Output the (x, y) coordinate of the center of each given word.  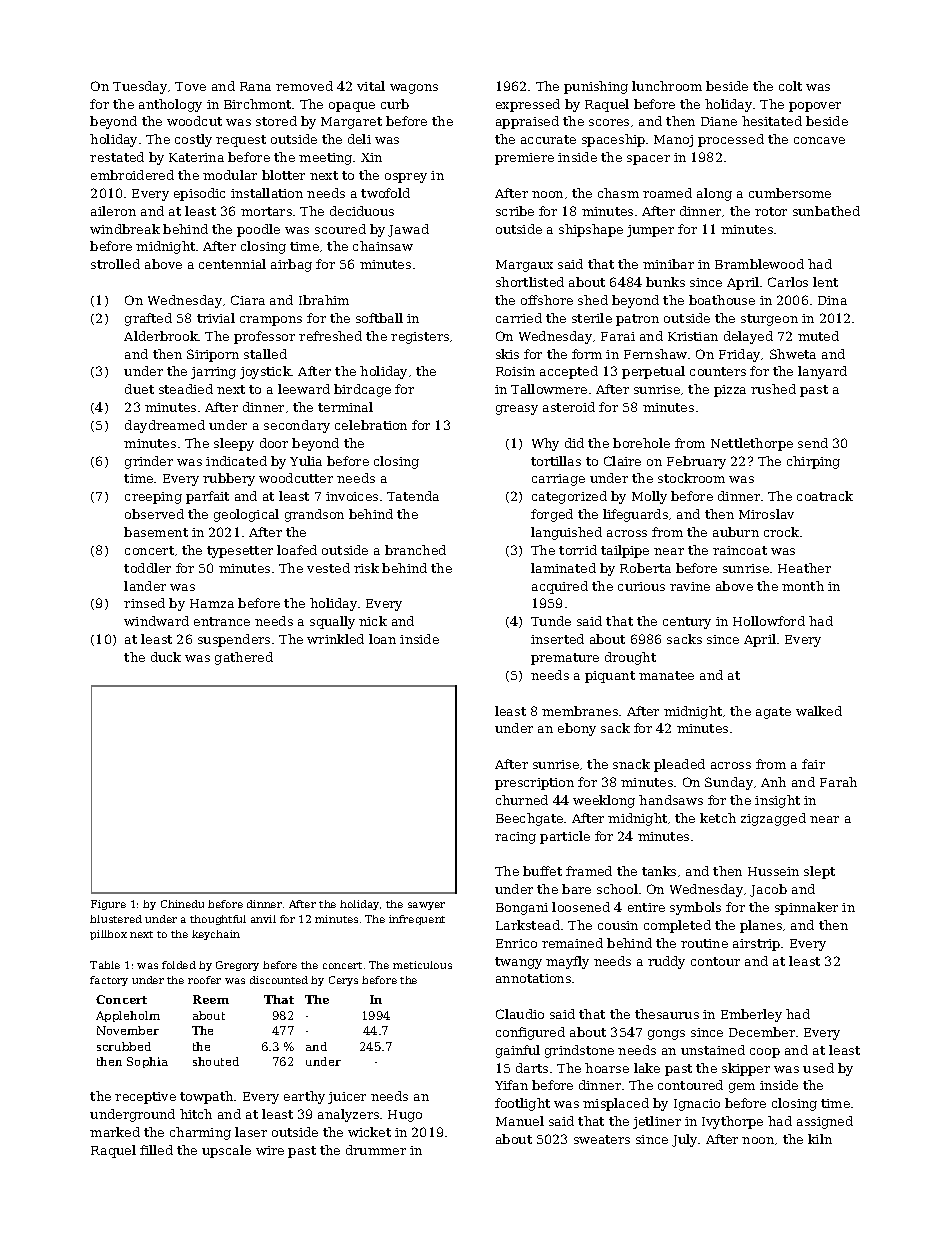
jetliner (657, 1122)
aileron (113, 211)
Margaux (524, 266)
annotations (533, 978)
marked (115, 1132)
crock (781, 532)
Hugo (405, 1116)
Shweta (793, 354)
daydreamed (165, 426)
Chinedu (182, 904)
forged (552, 515)
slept (819, 872)
